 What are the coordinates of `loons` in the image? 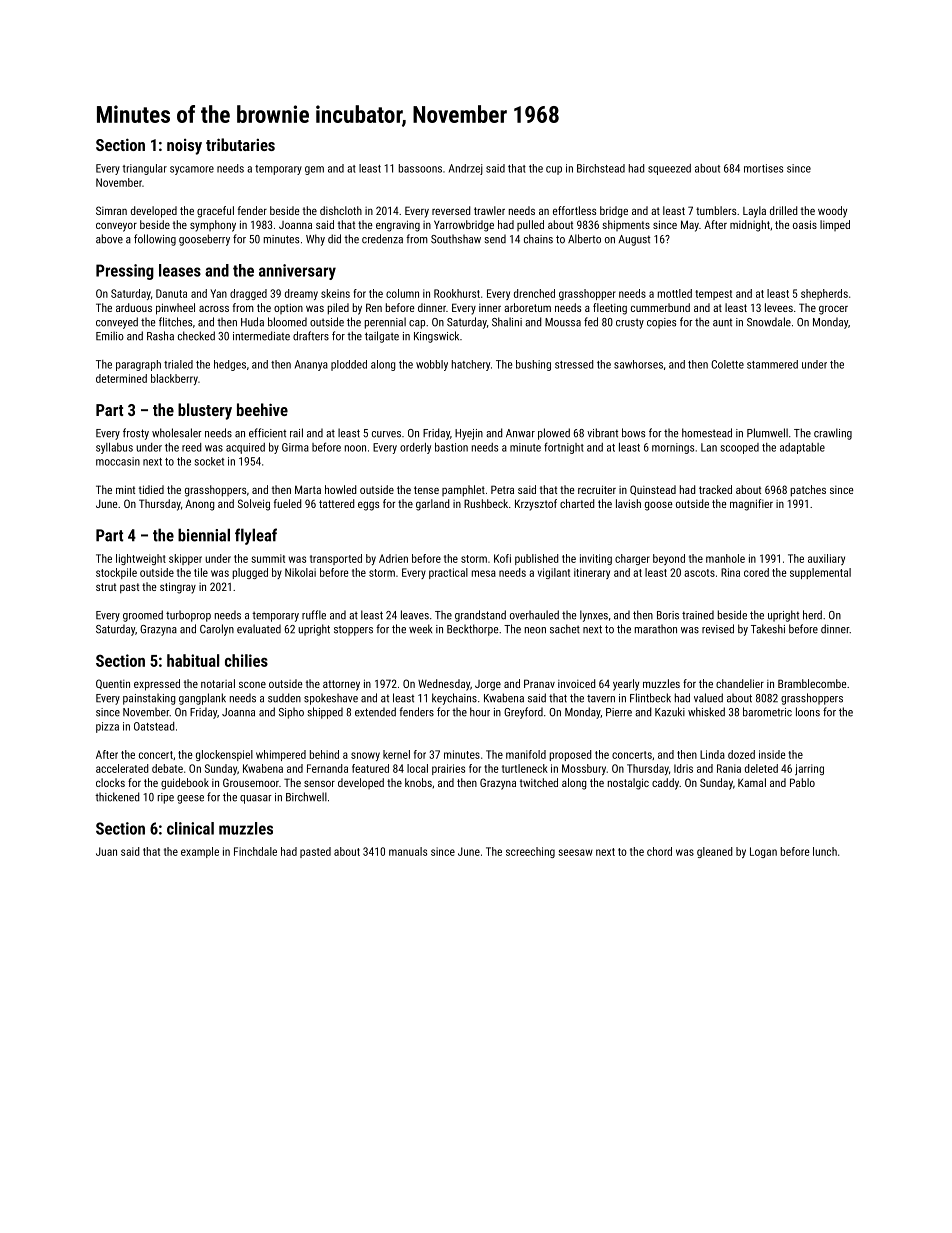 It's located at (808, 712).
